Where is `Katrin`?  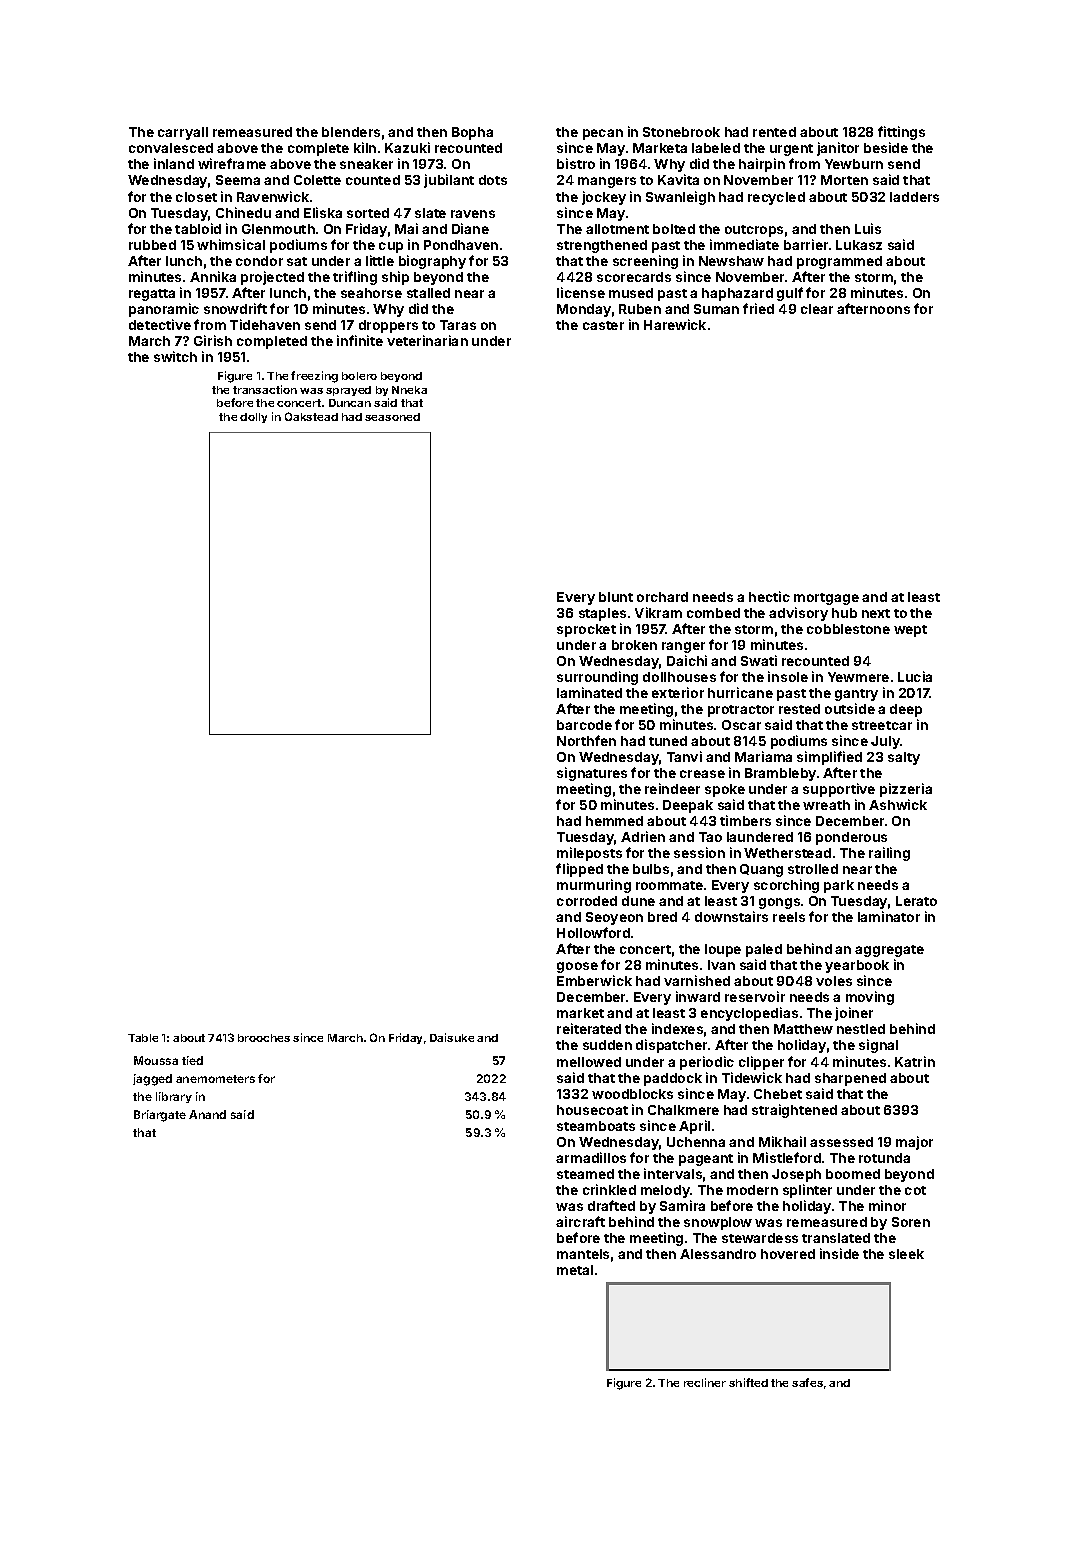
Katrin is located at coordinates (915, 1061).
